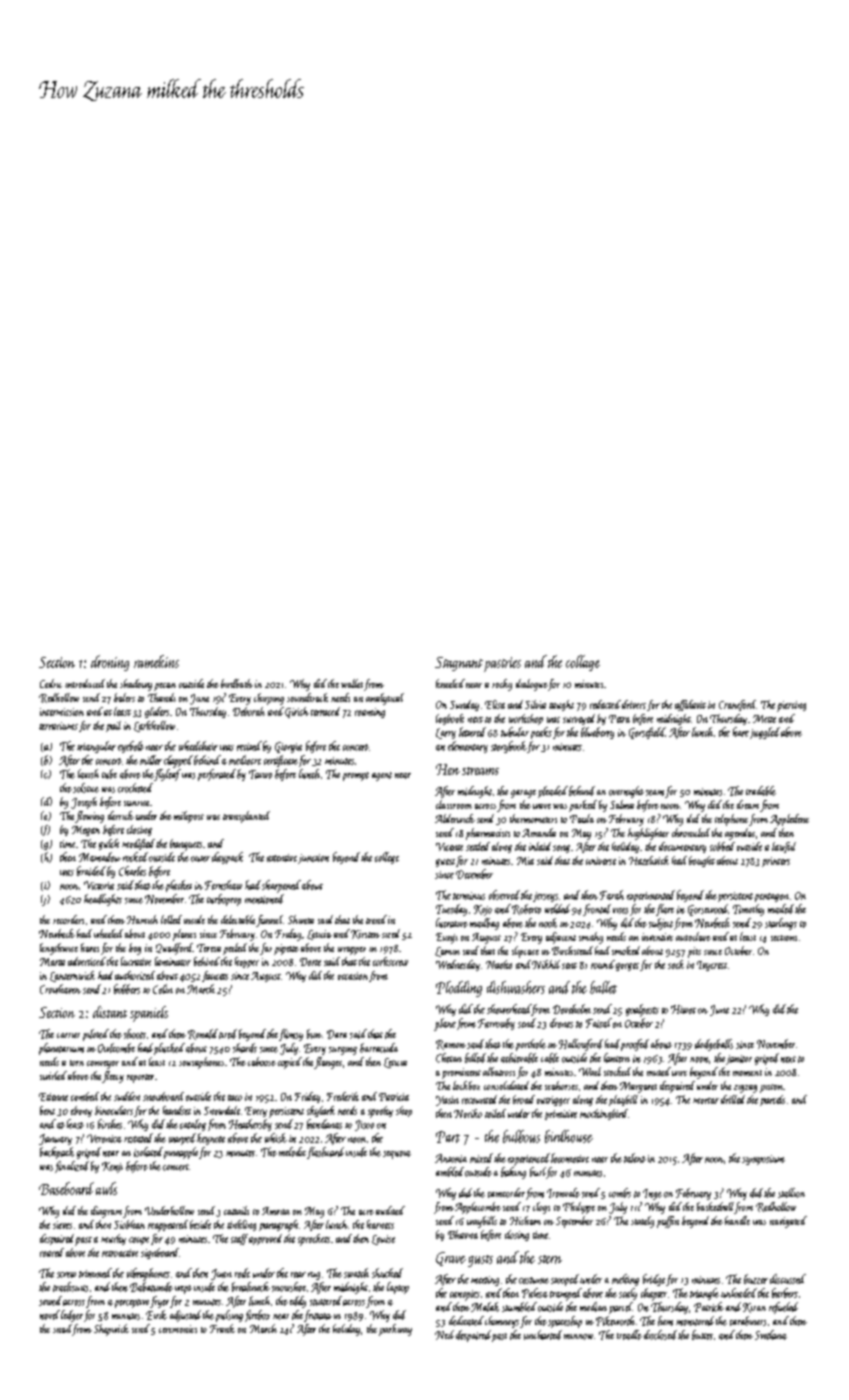 The image size is (849, 1400). I want to click on Eunji, so click(447, 938).
